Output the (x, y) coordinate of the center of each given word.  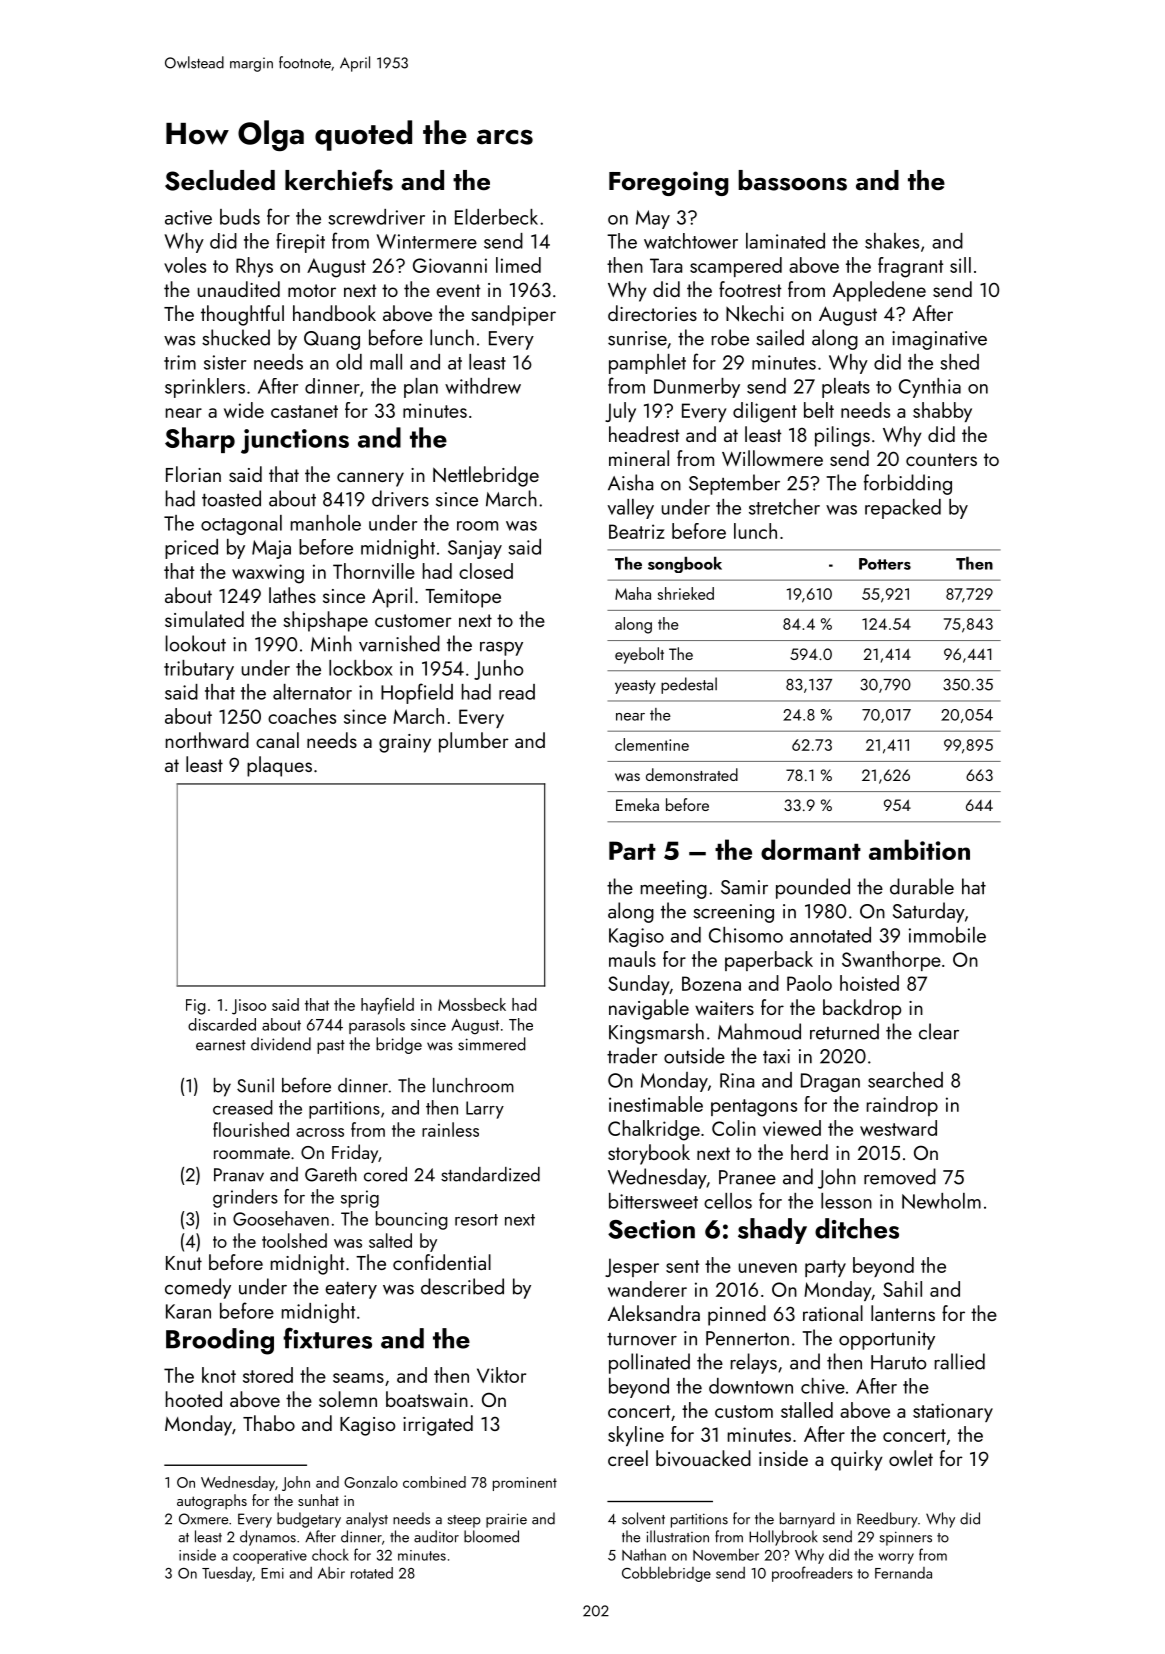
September (734, 484)
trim (180, 362)
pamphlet (647, 364)
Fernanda (903, 1573)
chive (823, 1386)
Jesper (632, 1267)
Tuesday (227, 1574)
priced (191, 549)
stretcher (784, 507)
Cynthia (930, 388)
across (320, 1132)
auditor (436, 1536)
